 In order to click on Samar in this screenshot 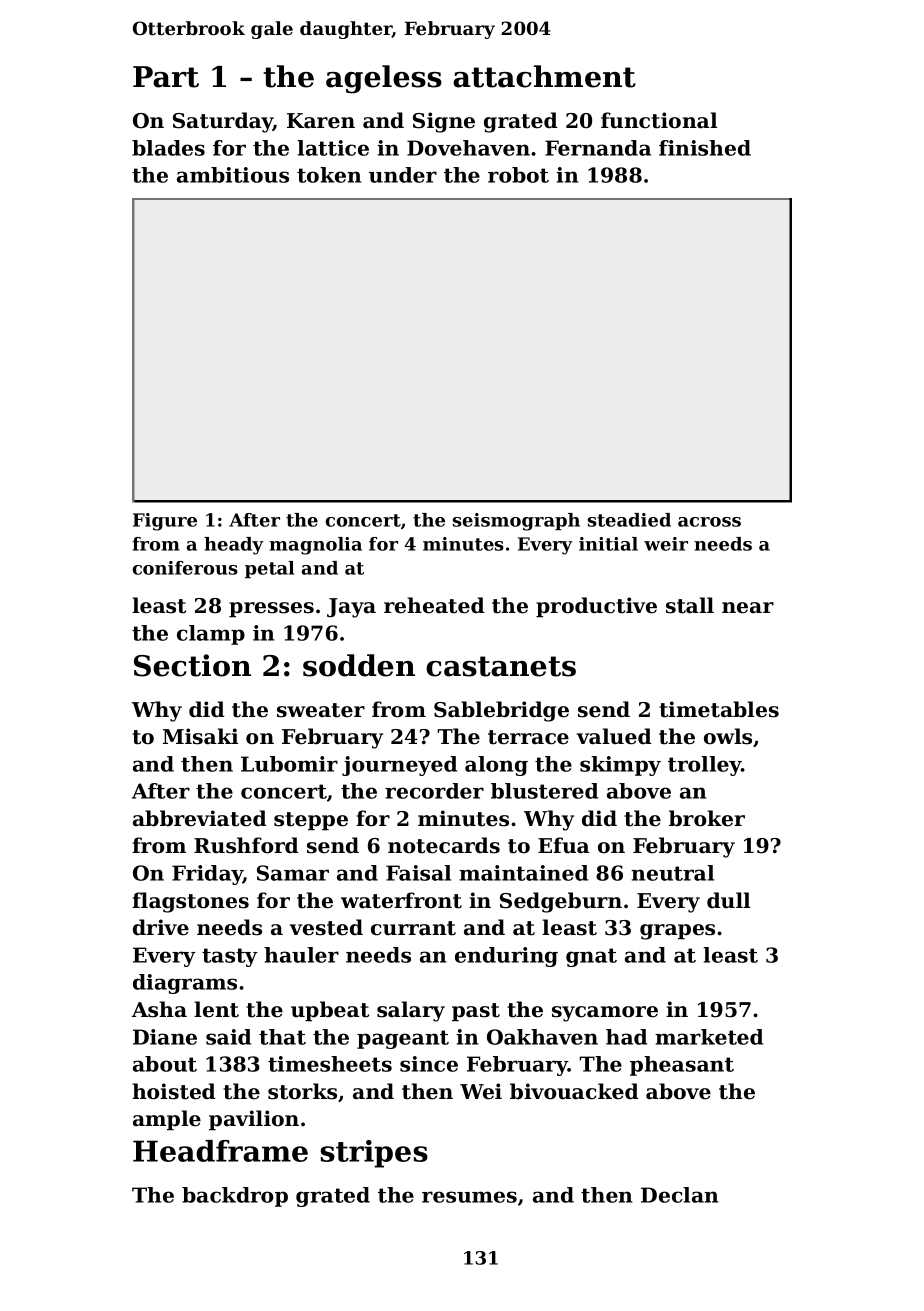, I will do `click(293, 873)`.
